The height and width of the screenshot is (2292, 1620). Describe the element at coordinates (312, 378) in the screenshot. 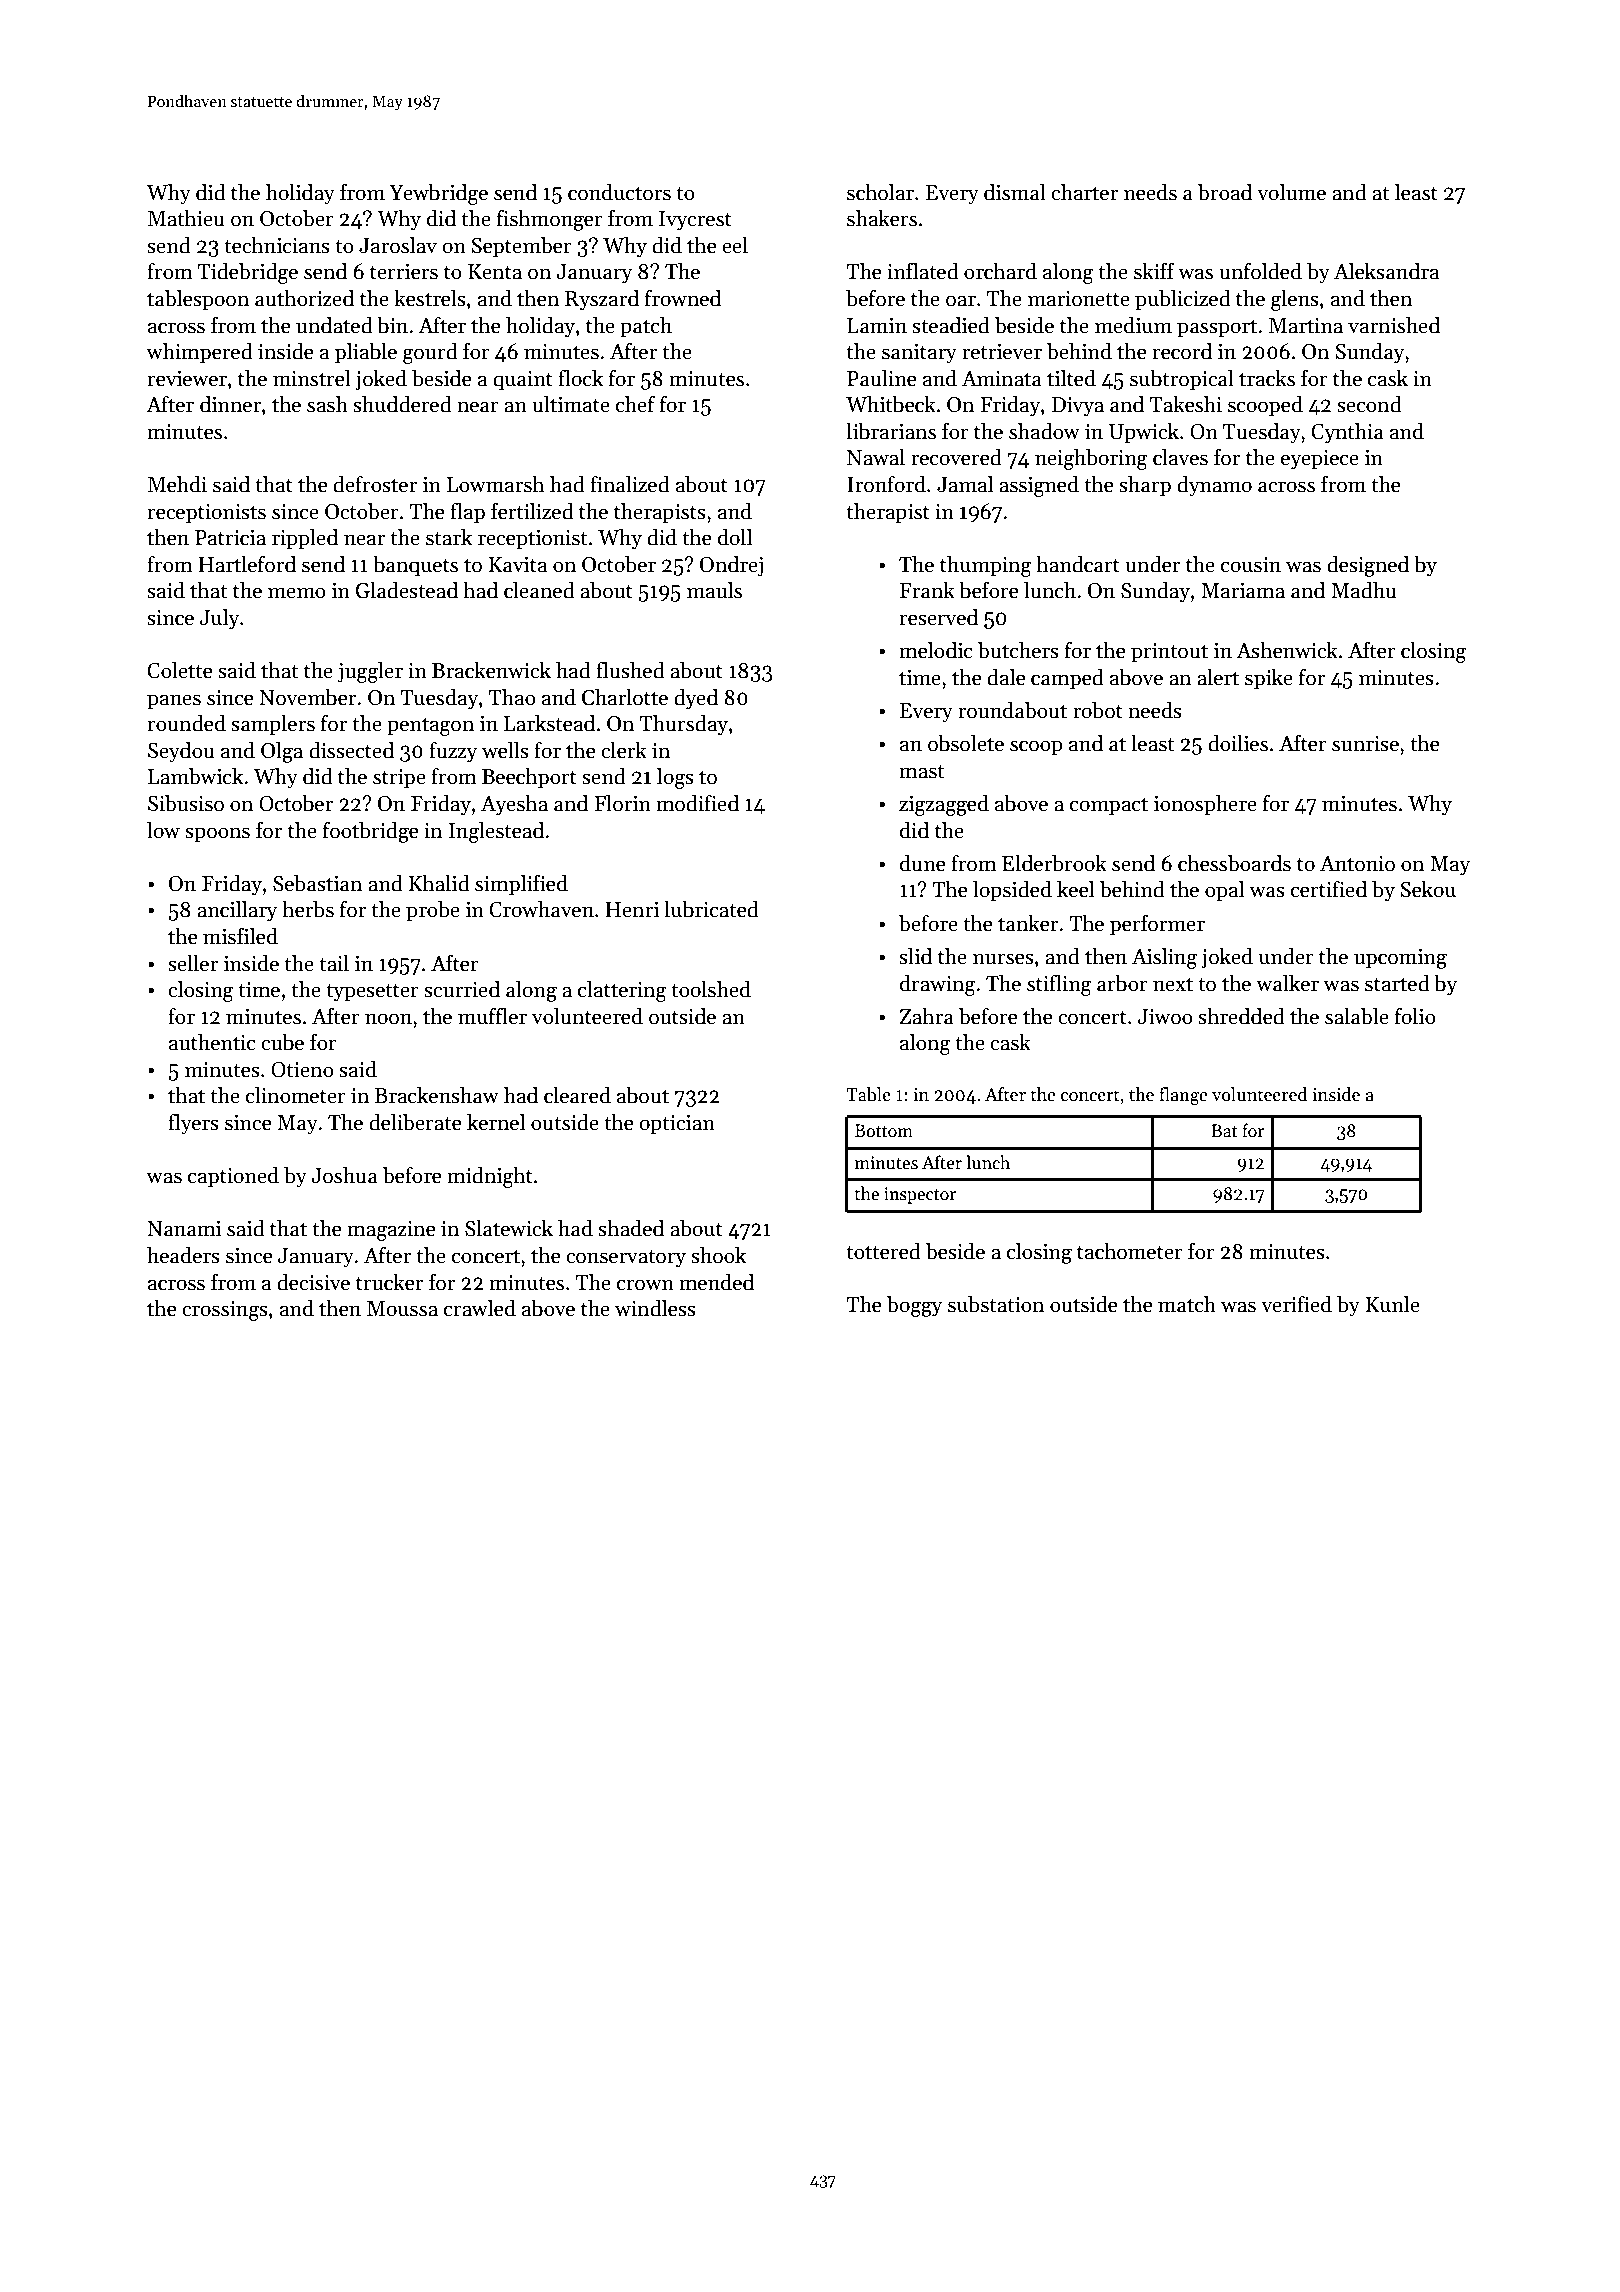

I see `minstrel` at that location.
